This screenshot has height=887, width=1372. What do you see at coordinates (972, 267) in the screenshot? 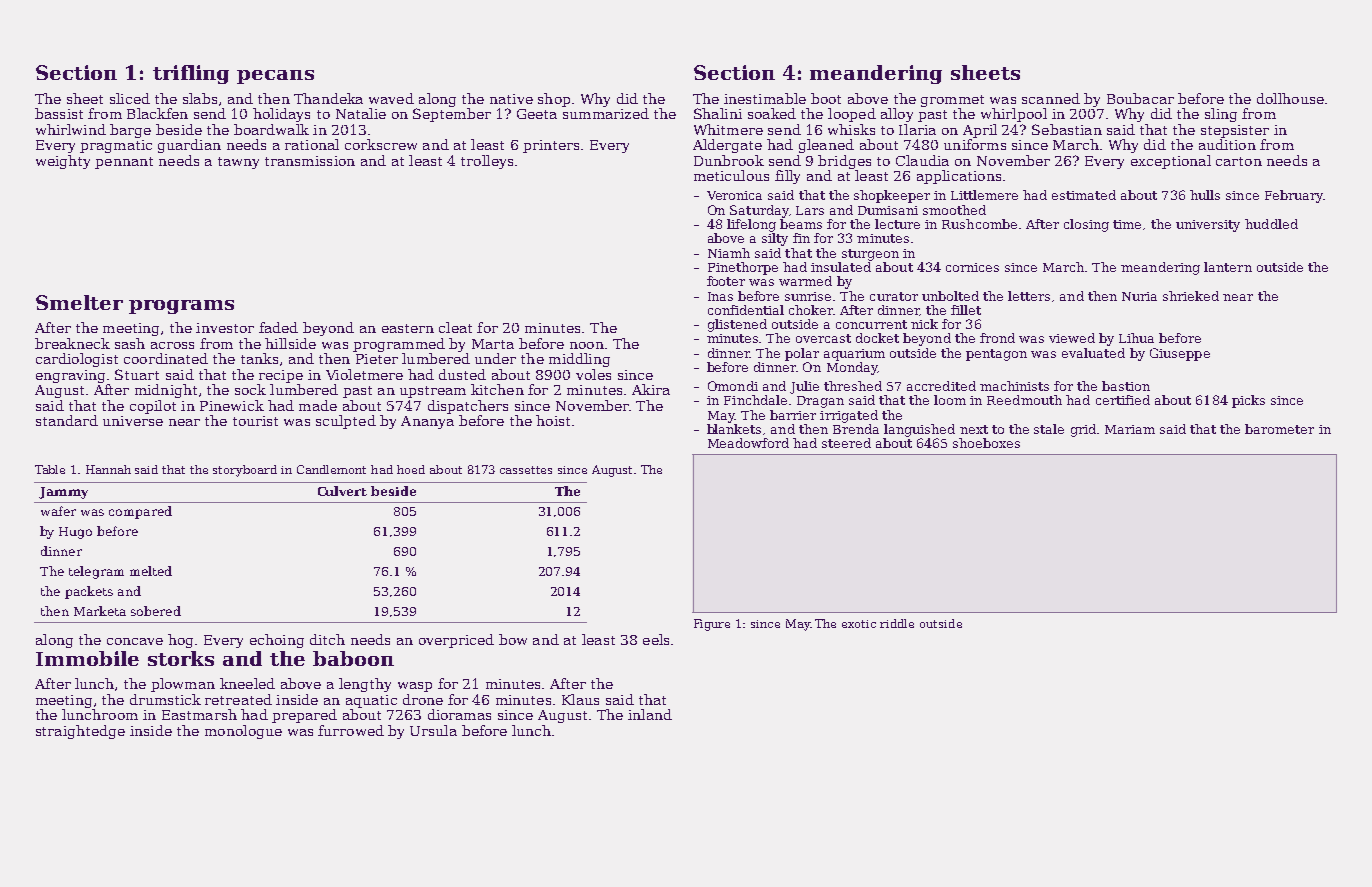
I see `cornices` at bounding box center [972, 267].
